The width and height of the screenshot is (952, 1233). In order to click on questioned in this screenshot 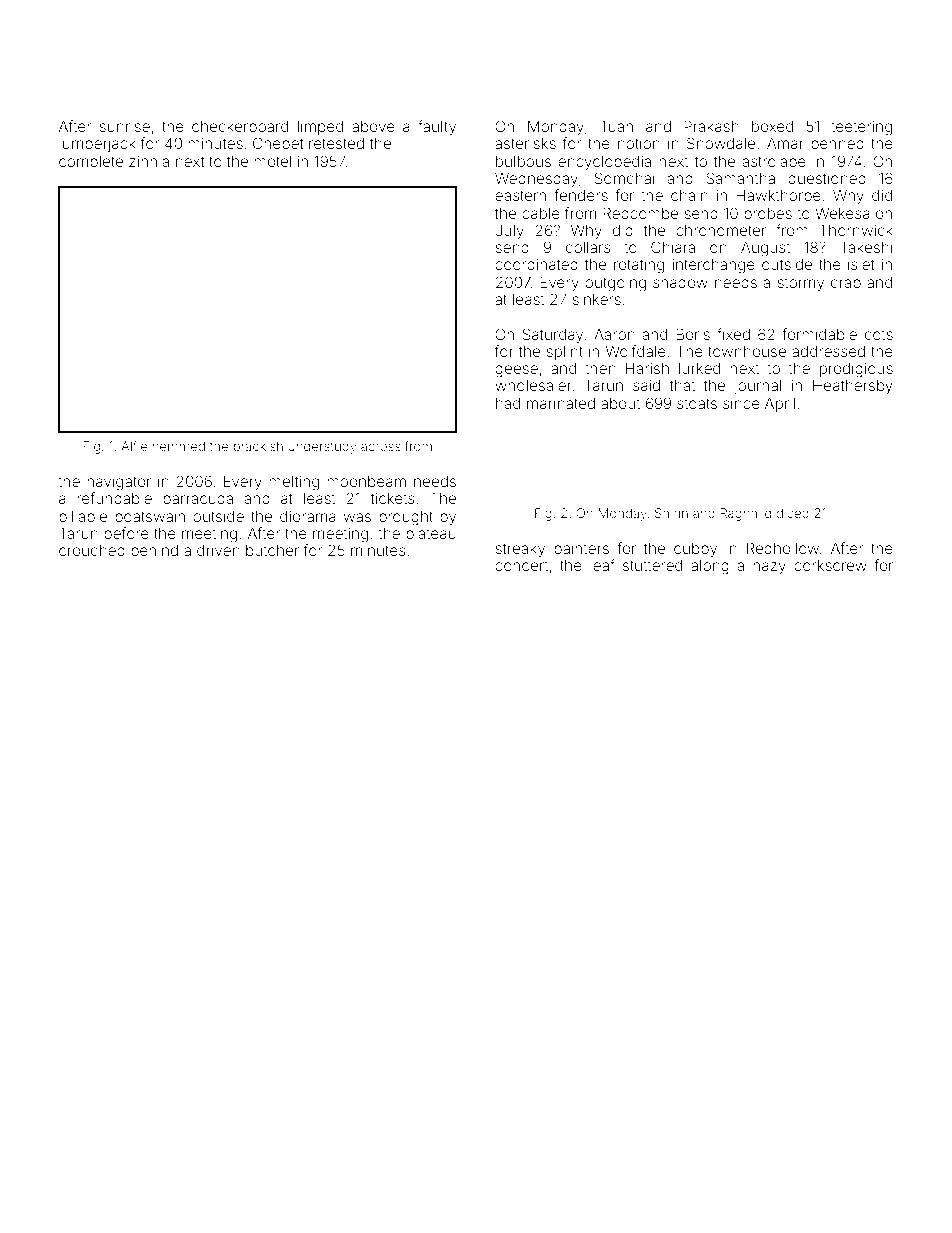, I will do `click(827, 180)`.
